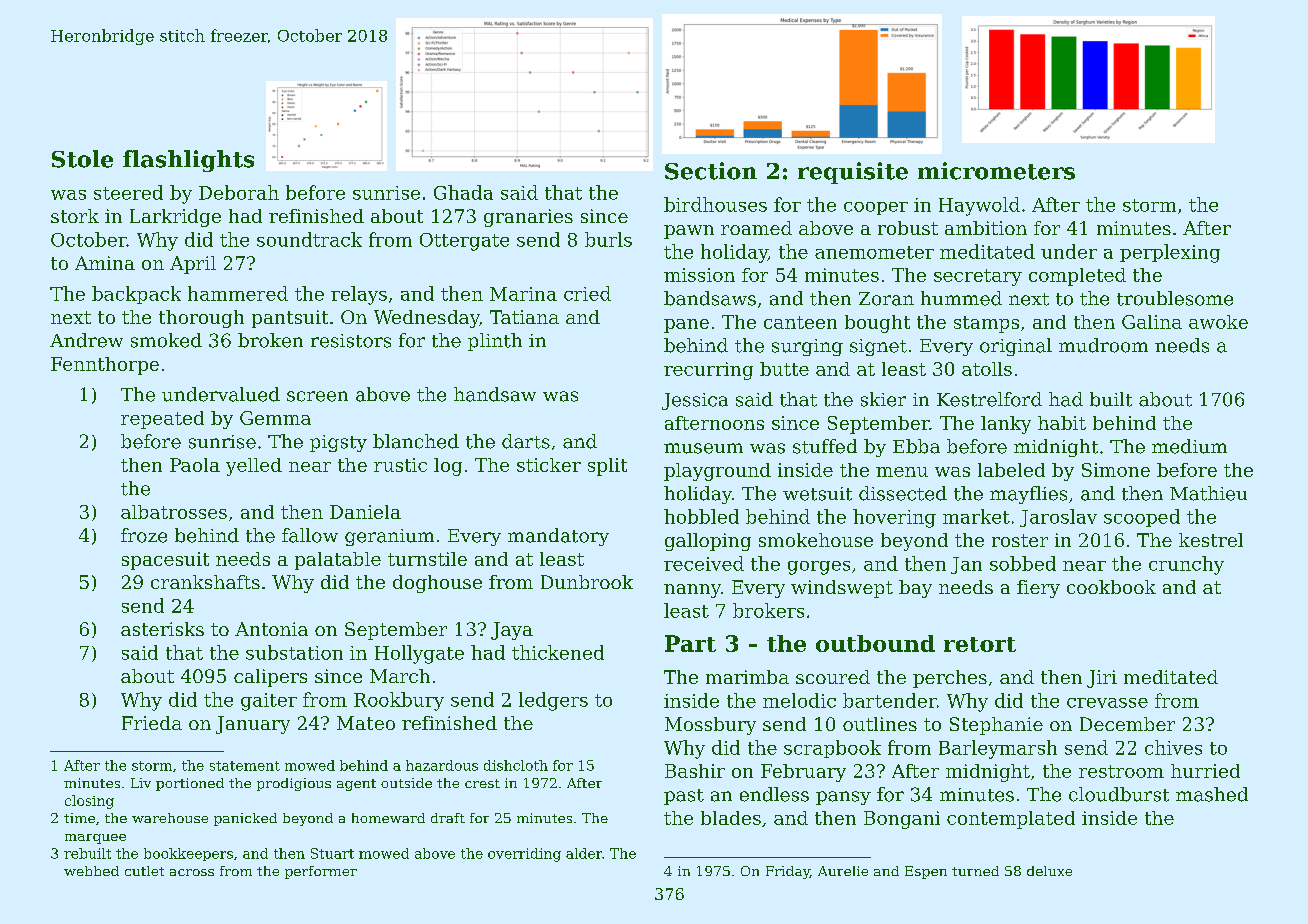  What do you see at coordinates (524, 855) in the screenshot?
I see `overriding` at bounding box center [524, 855].
